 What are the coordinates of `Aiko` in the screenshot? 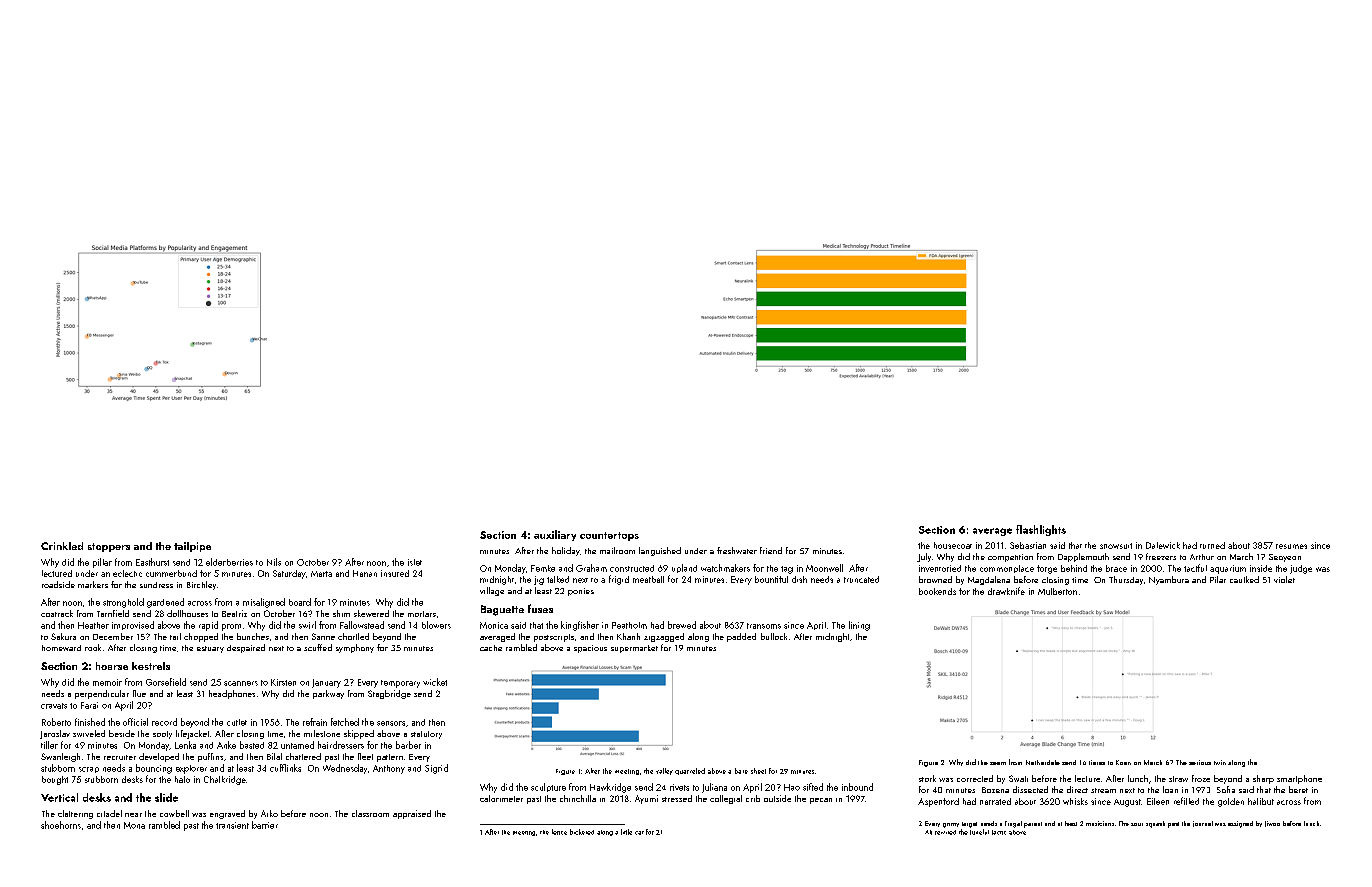 It's located at (269, 813).
